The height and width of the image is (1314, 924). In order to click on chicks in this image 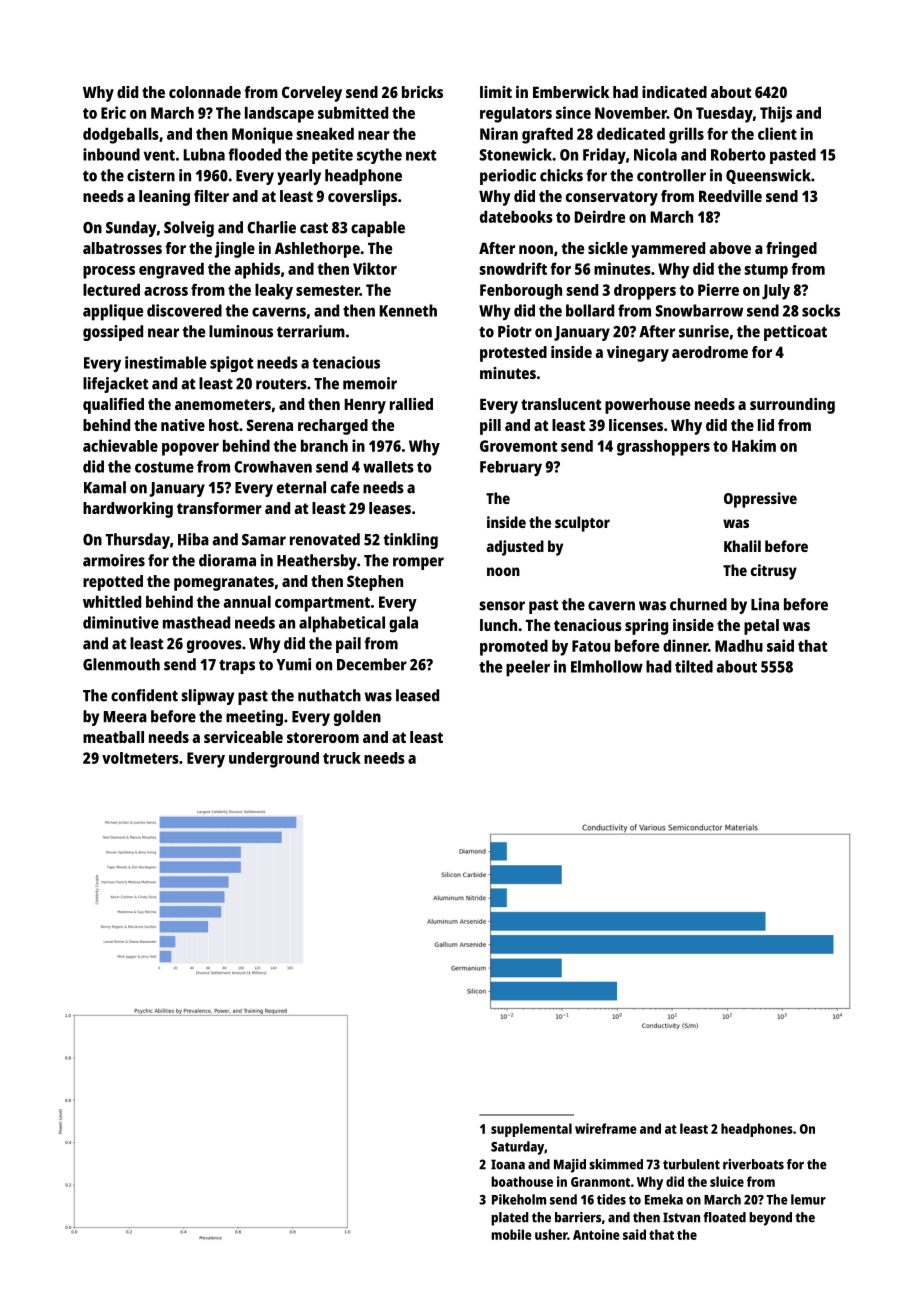, I will do `click(561, 175)`.
